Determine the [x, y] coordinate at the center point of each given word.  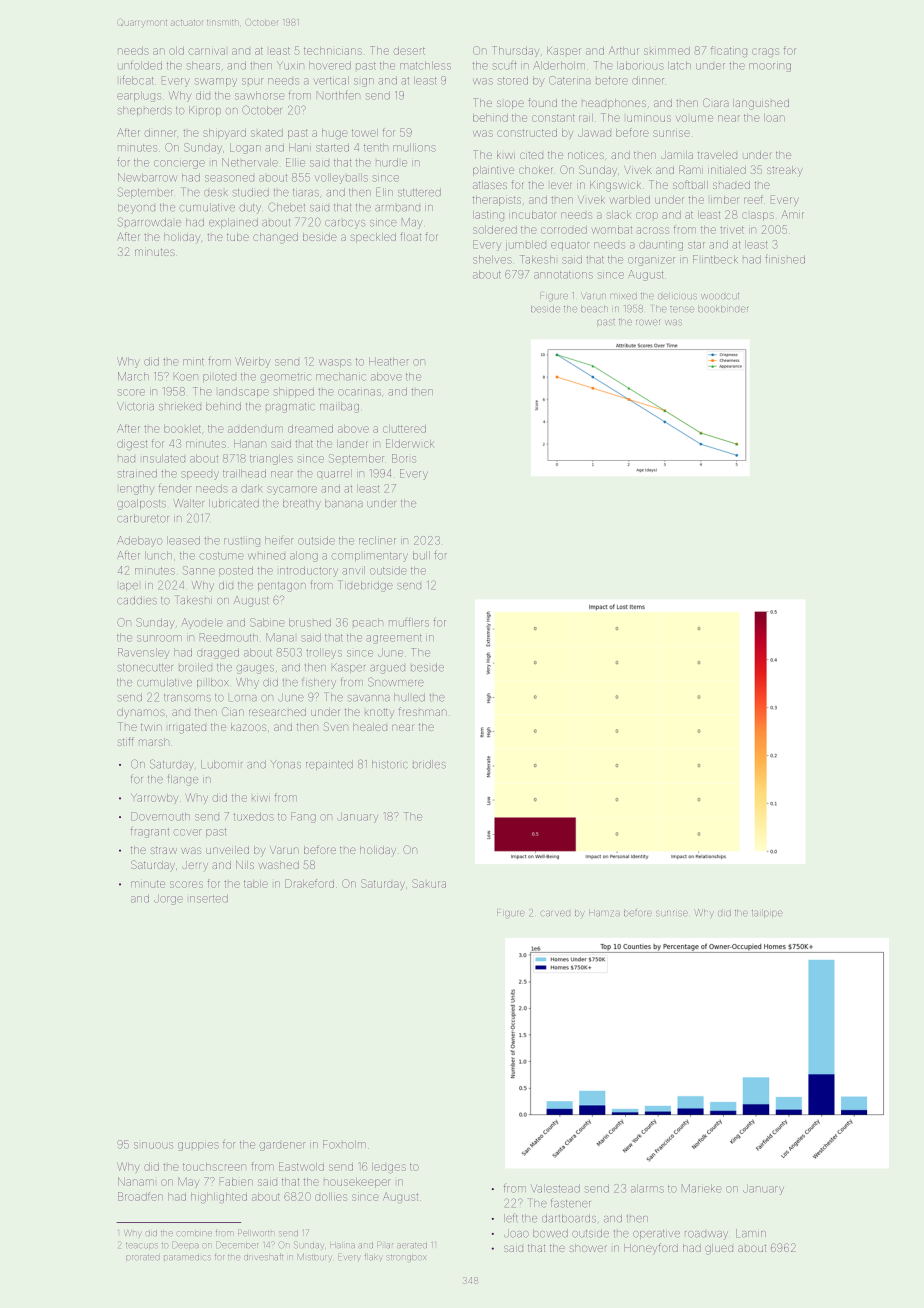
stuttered [419, 192]
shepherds [145, 111]
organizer [651, 261]
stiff [126, 741]
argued [387, 669]
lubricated [234, 503]
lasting [488, 216]
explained [233, 223]
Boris [404, 458]
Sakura [429, 883]
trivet [732, 230]
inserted [209, 898]
